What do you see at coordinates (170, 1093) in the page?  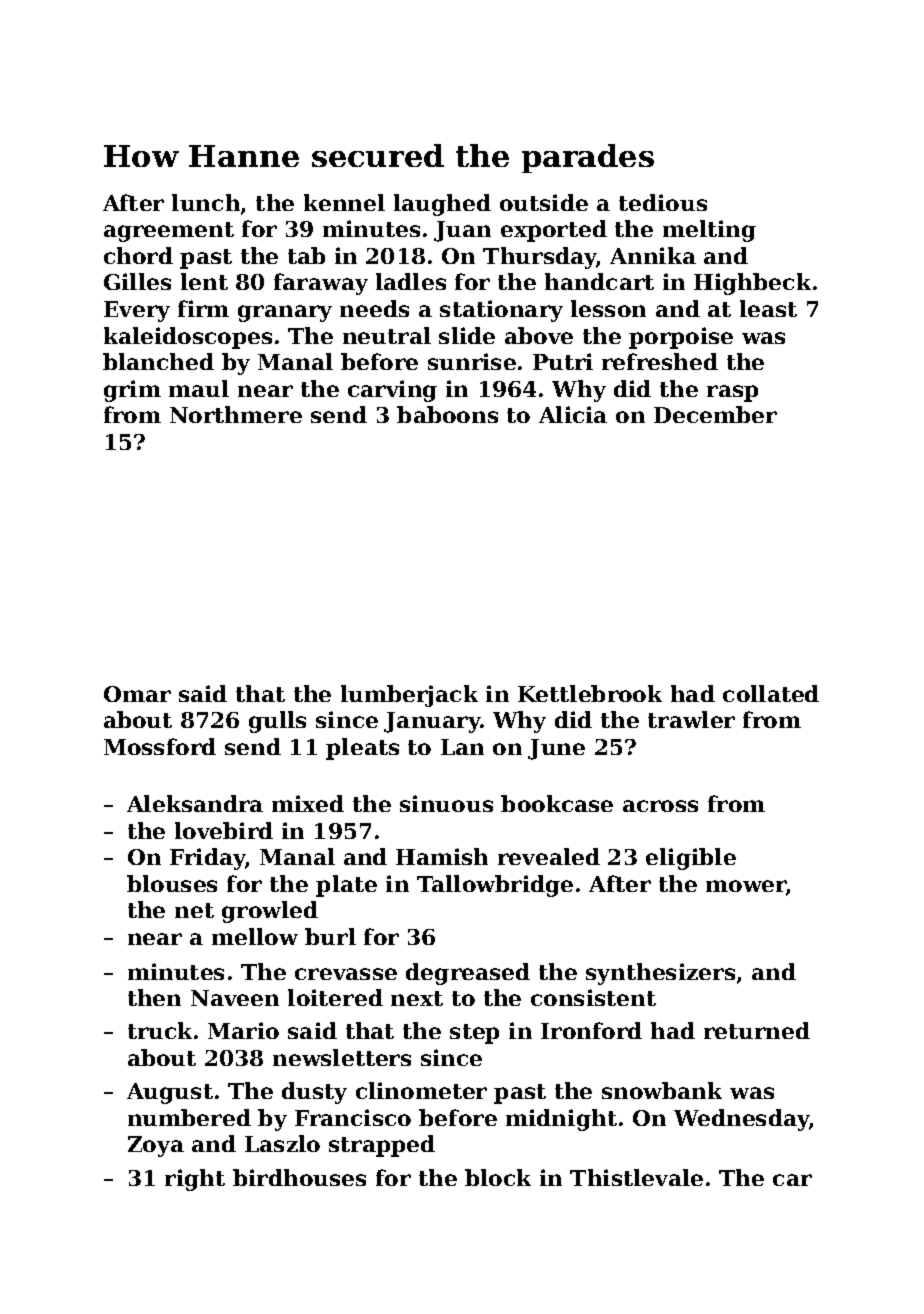 I see `August` at bounding box center [170, 1093].
